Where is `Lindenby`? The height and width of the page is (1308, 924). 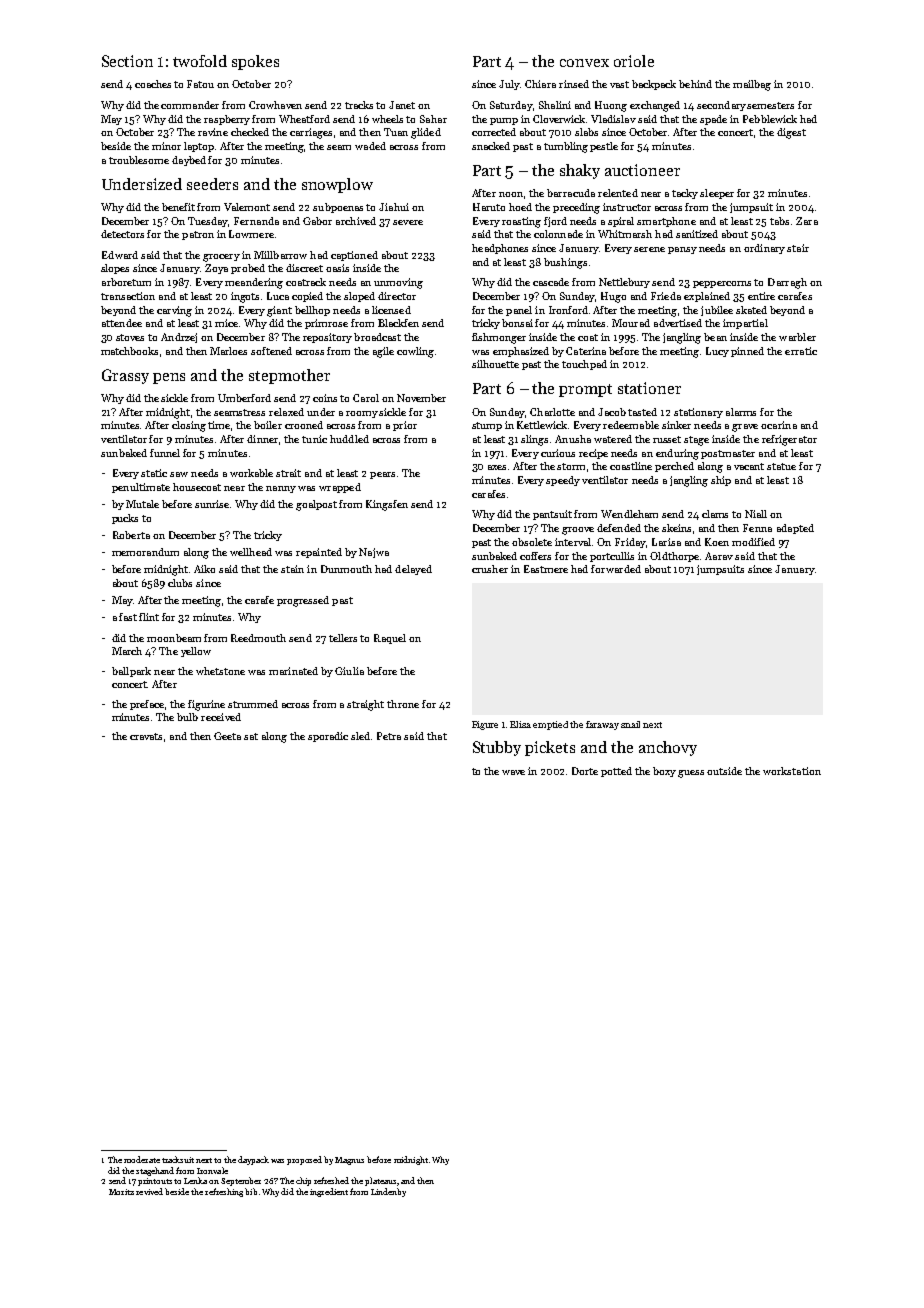
Lindenby is located at coordinates (388, 1192).
